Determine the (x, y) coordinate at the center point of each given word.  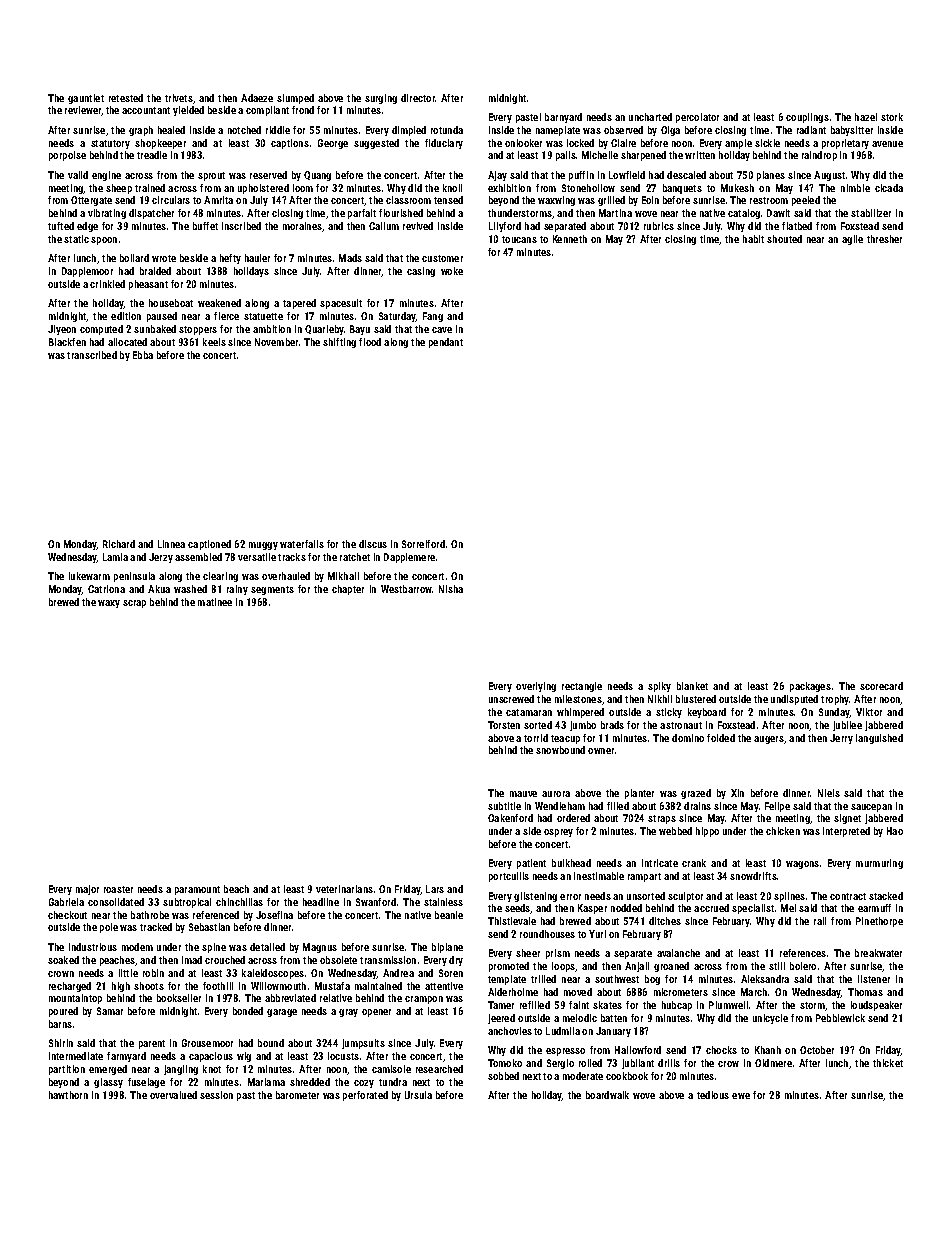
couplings (807, 118)
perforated (365, 1096)
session (216, 1095)
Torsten (504, 725)
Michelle (600, 155)
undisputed (794, 700)
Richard (119, 544)
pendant (446, 343)
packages (810, 687)
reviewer (83, 111)
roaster (118, 889)
